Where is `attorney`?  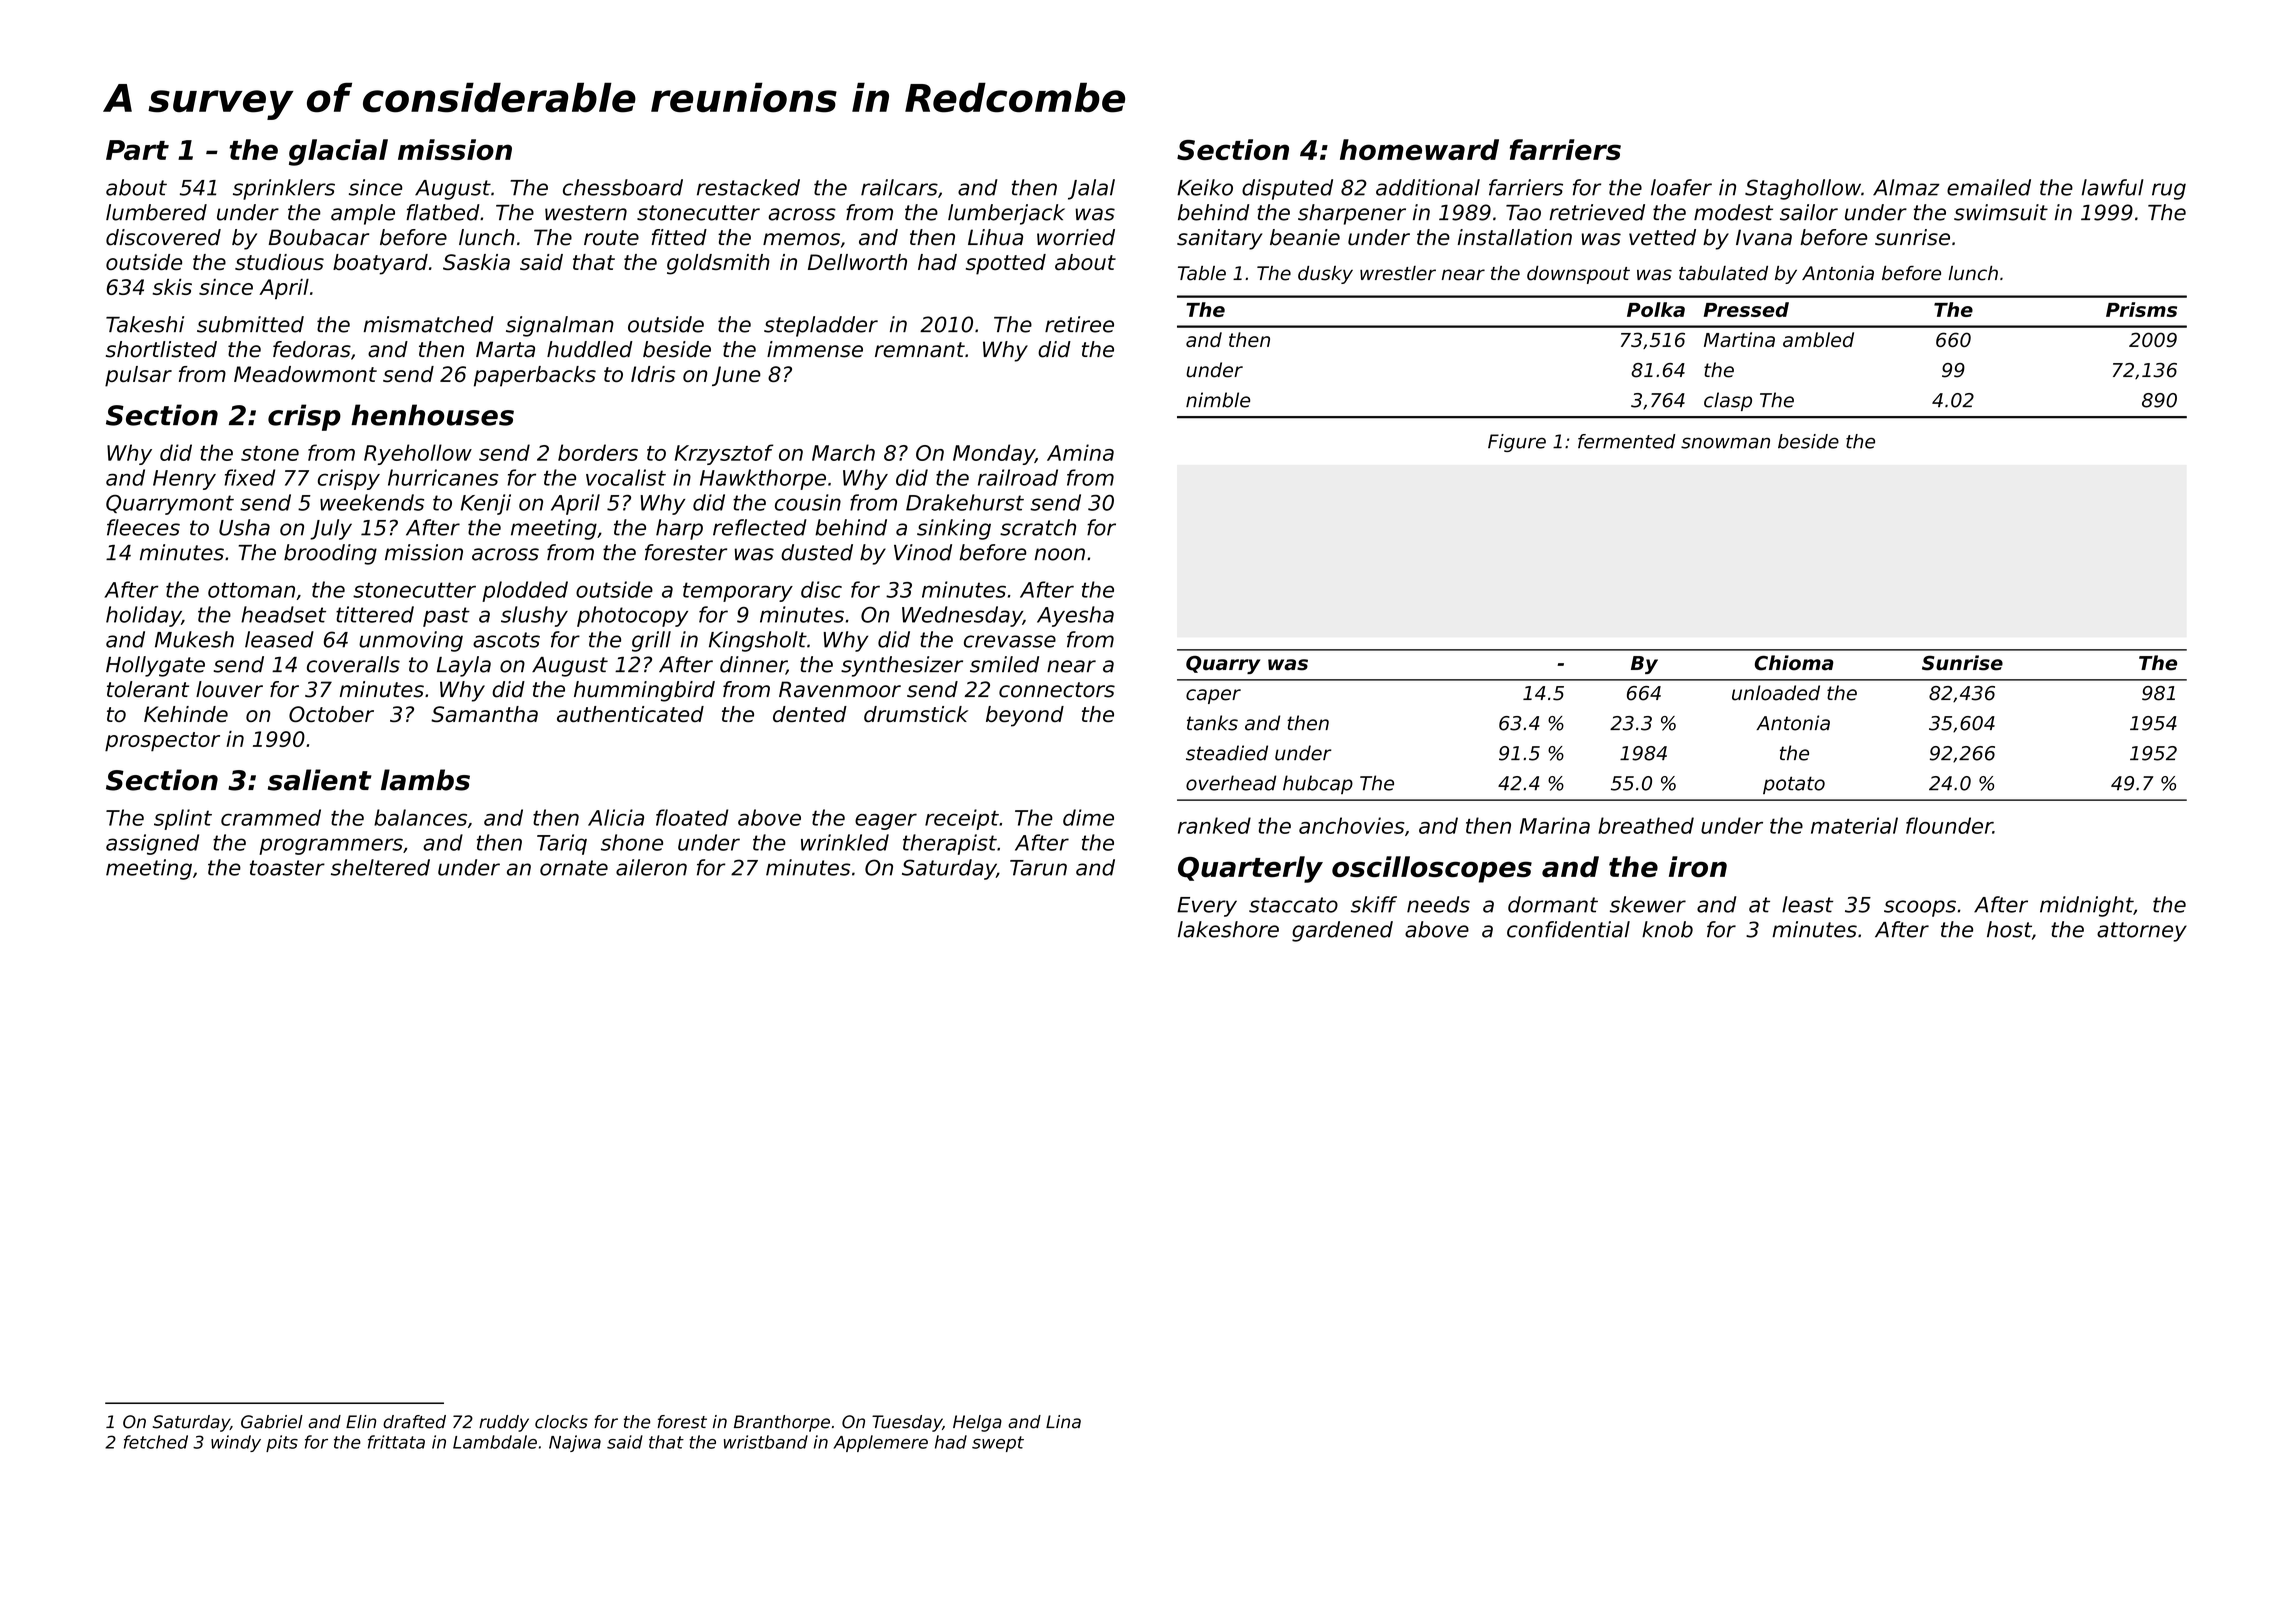 attorney is located at coordinates (2142, 932).
